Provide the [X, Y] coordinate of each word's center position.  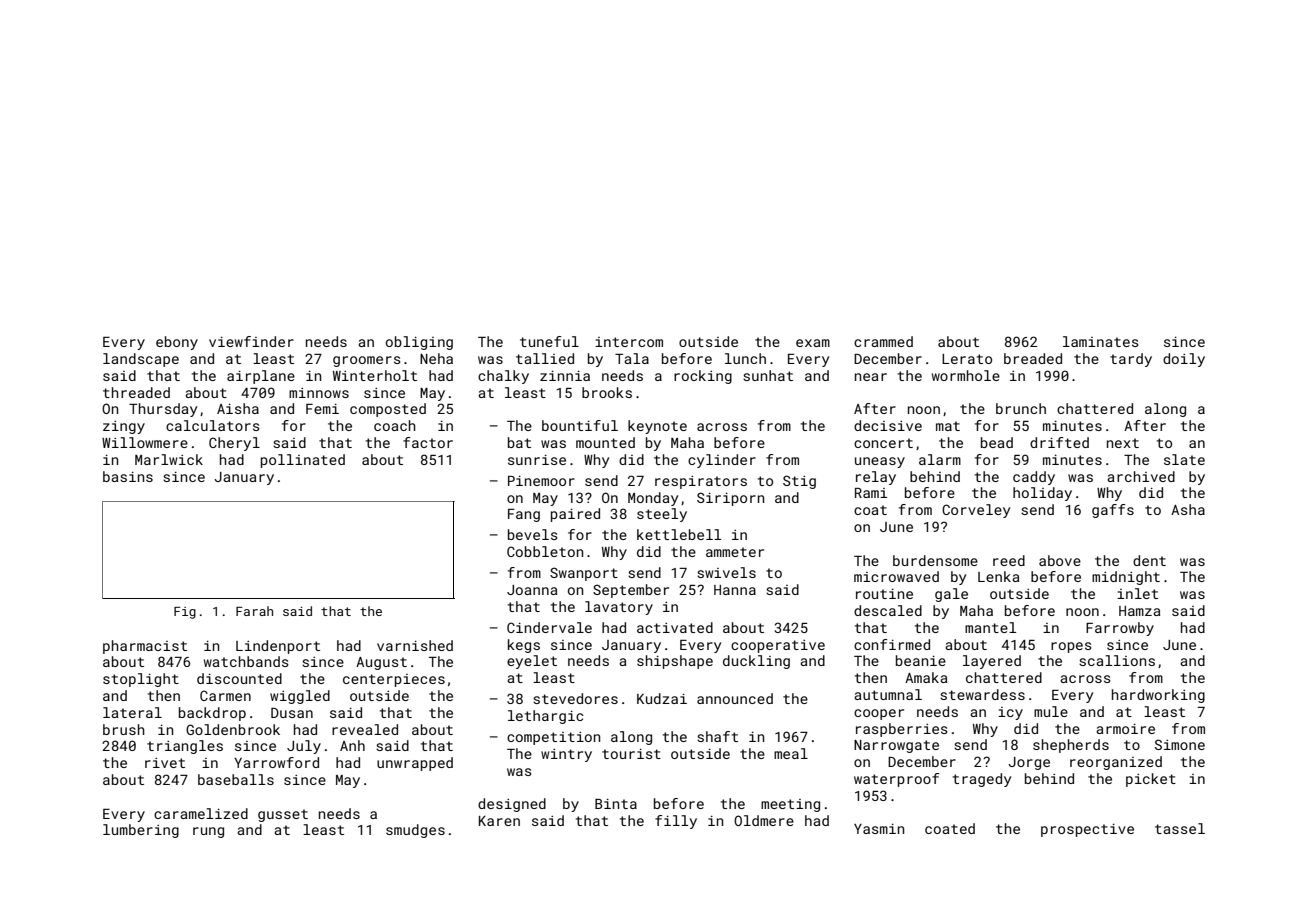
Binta [616, 803]
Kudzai [662, 698]
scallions [1117, 660]
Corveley [976, 511]
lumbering [141, 831]
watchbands [246, 661]
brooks [607, 392]
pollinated [303, 461]
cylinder [722, 461]
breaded [1033, 358]
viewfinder [251, 341]
